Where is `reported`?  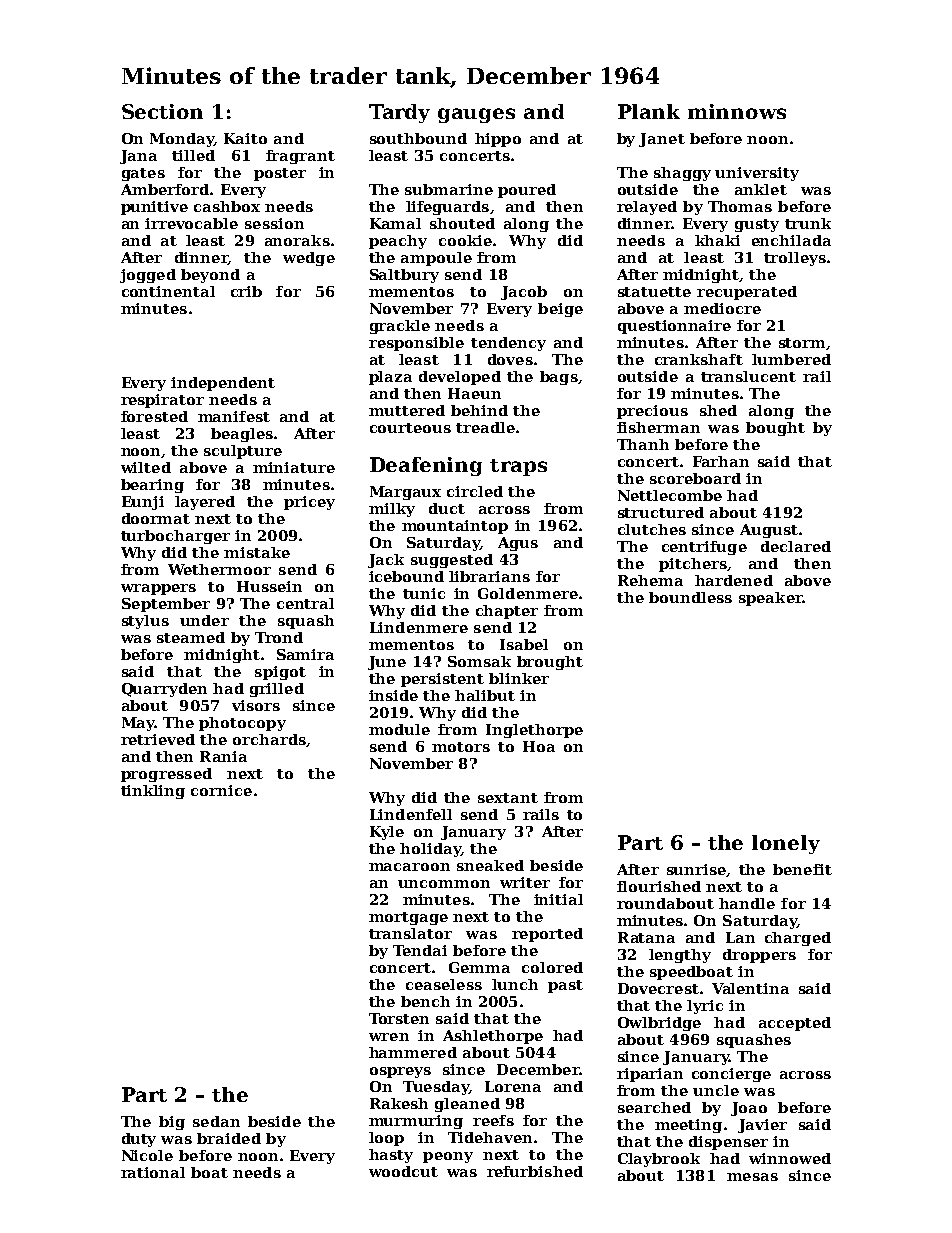 reported is located at coordinates (547, 935).
